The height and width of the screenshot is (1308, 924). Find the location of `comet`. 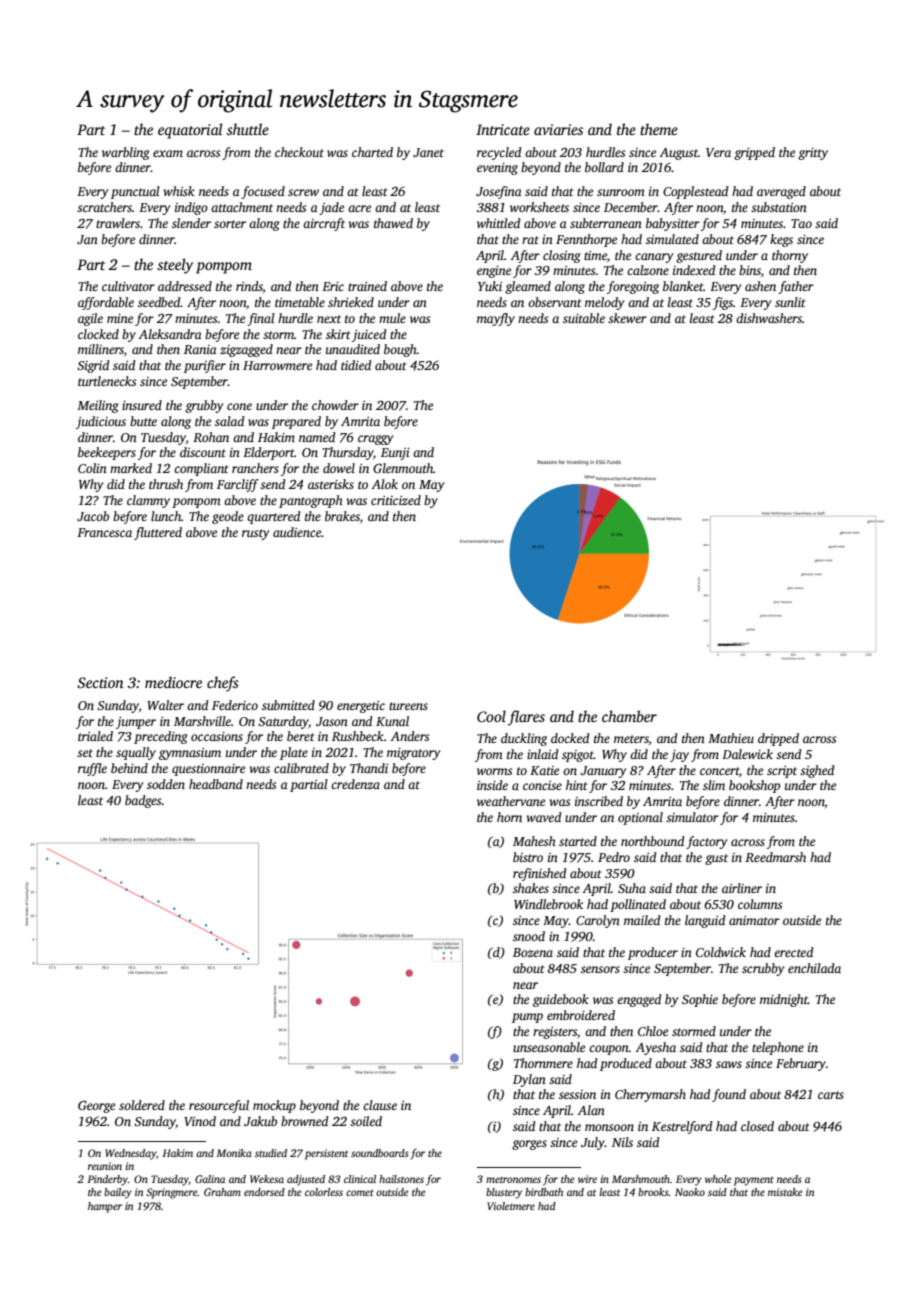

comet is located at coordinates (360, 1193).
